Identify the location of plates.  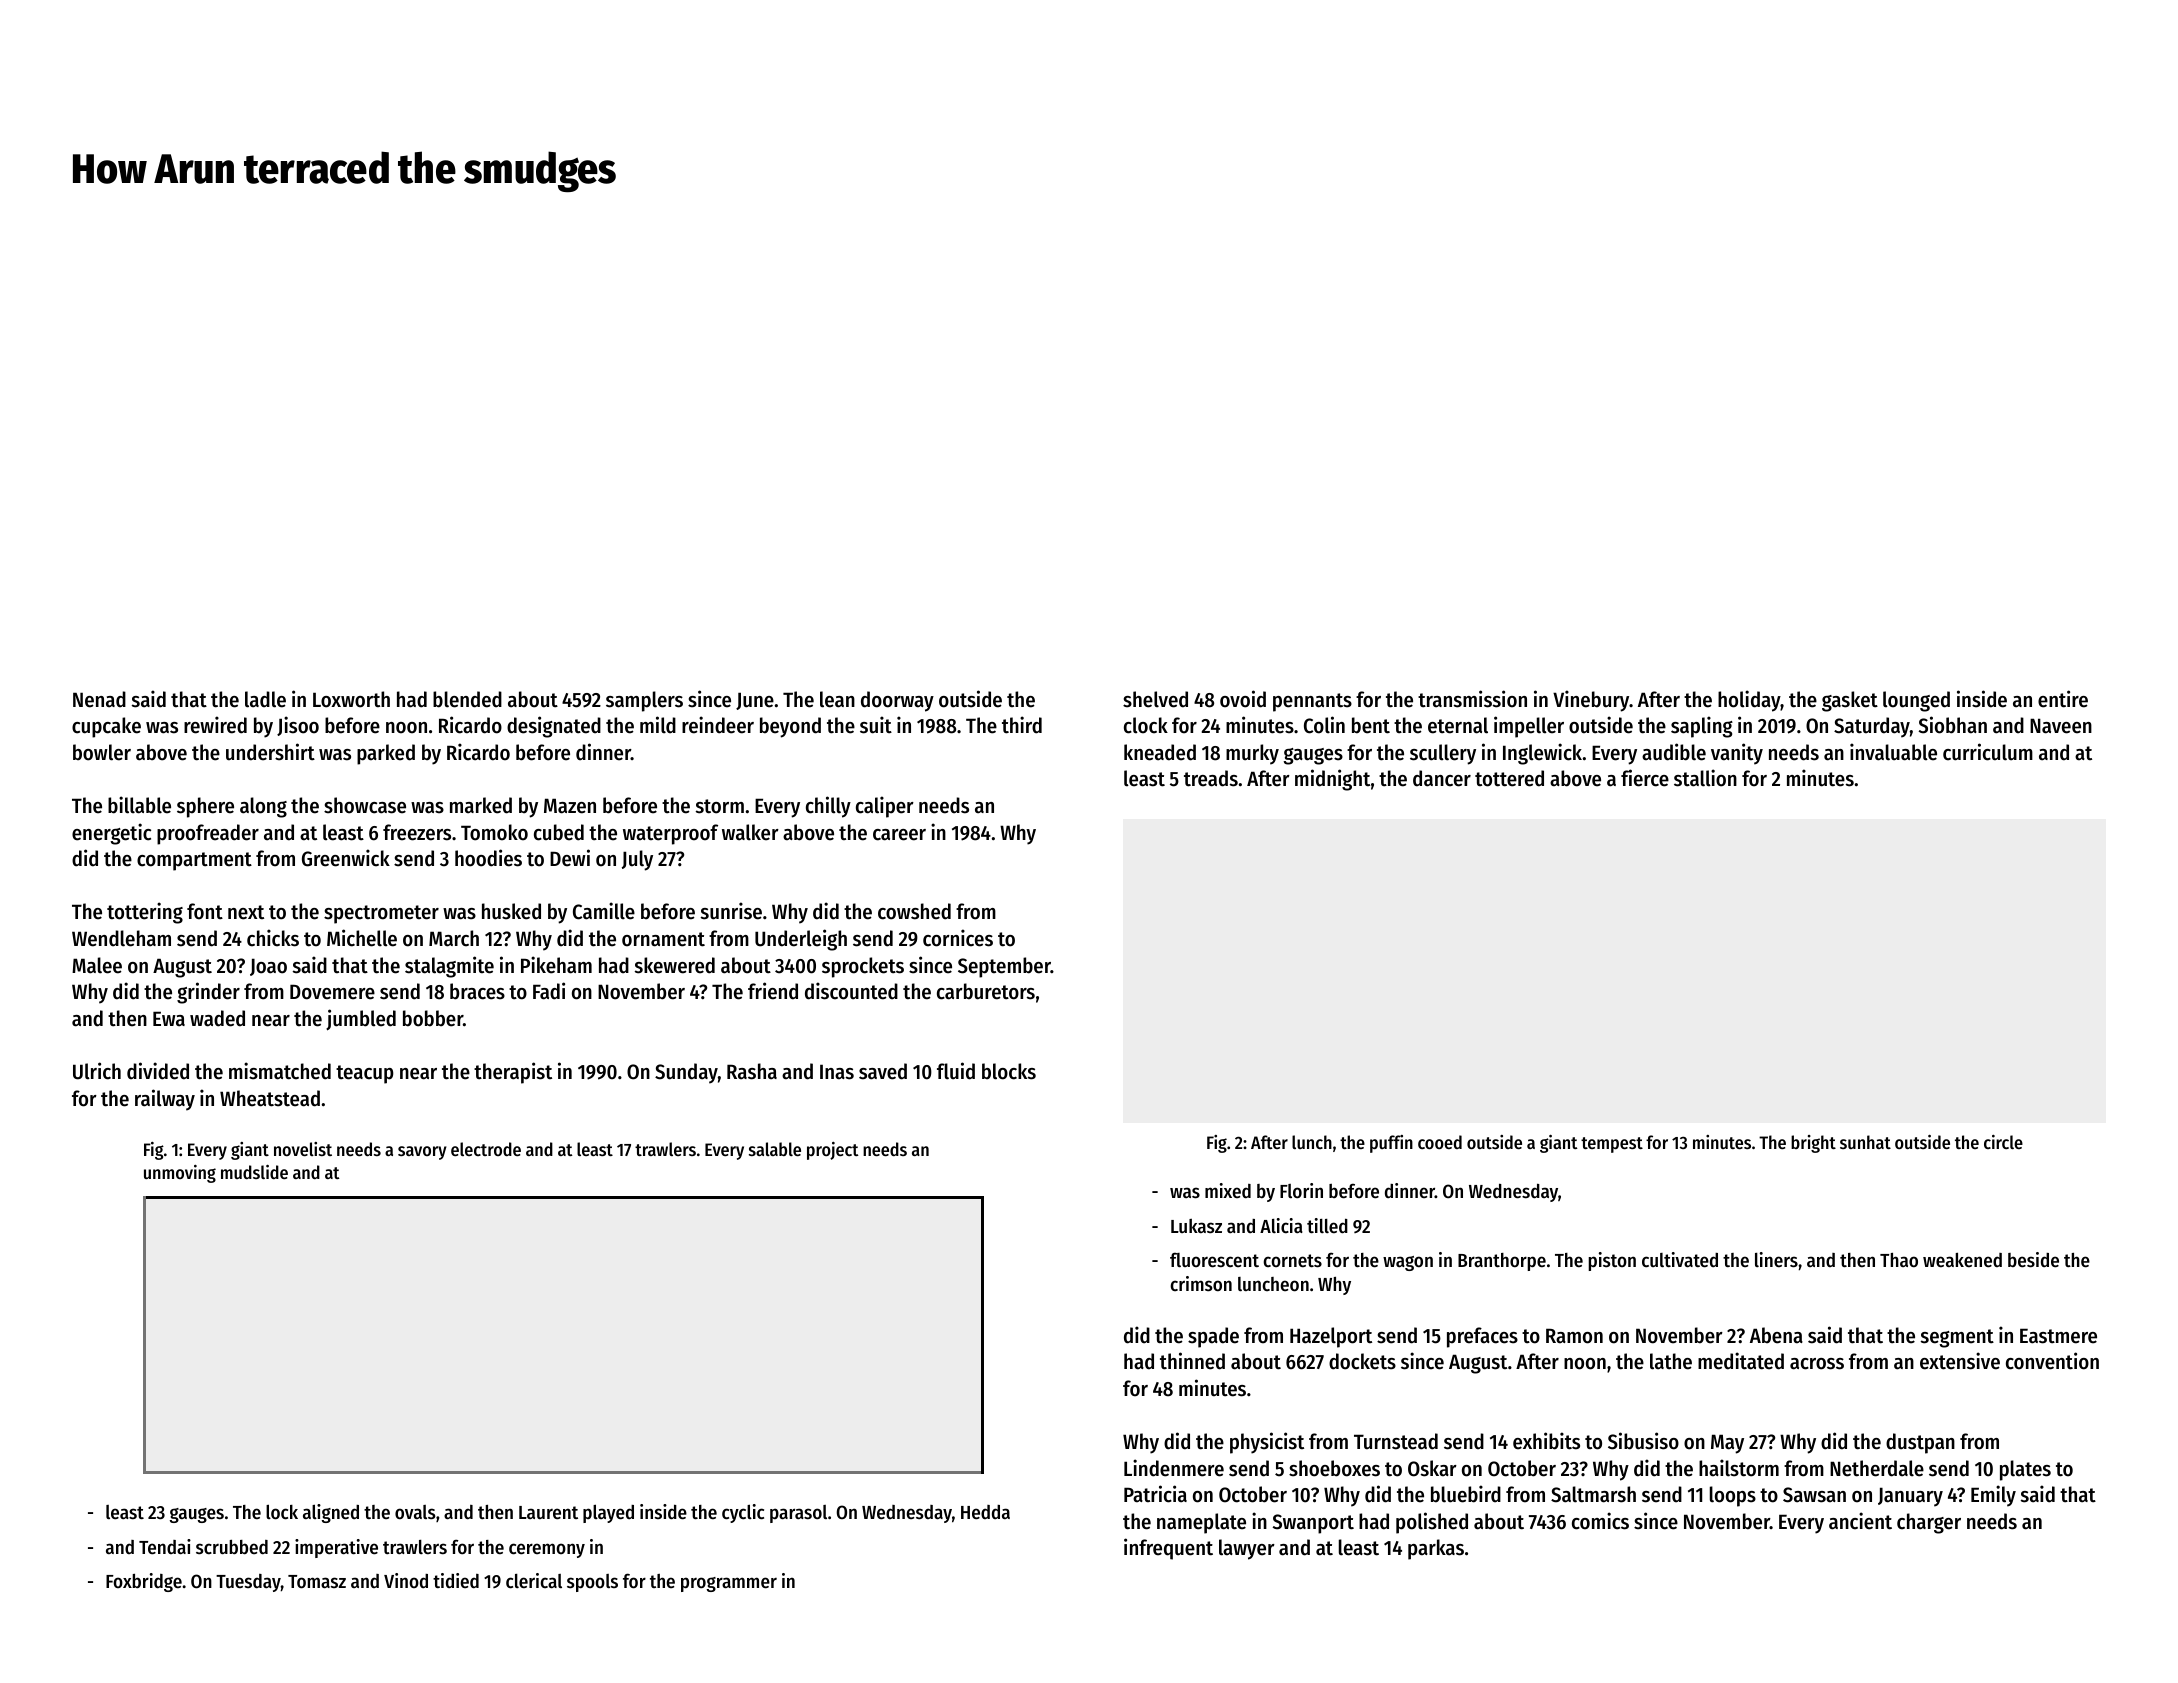
(2025, 1470).
